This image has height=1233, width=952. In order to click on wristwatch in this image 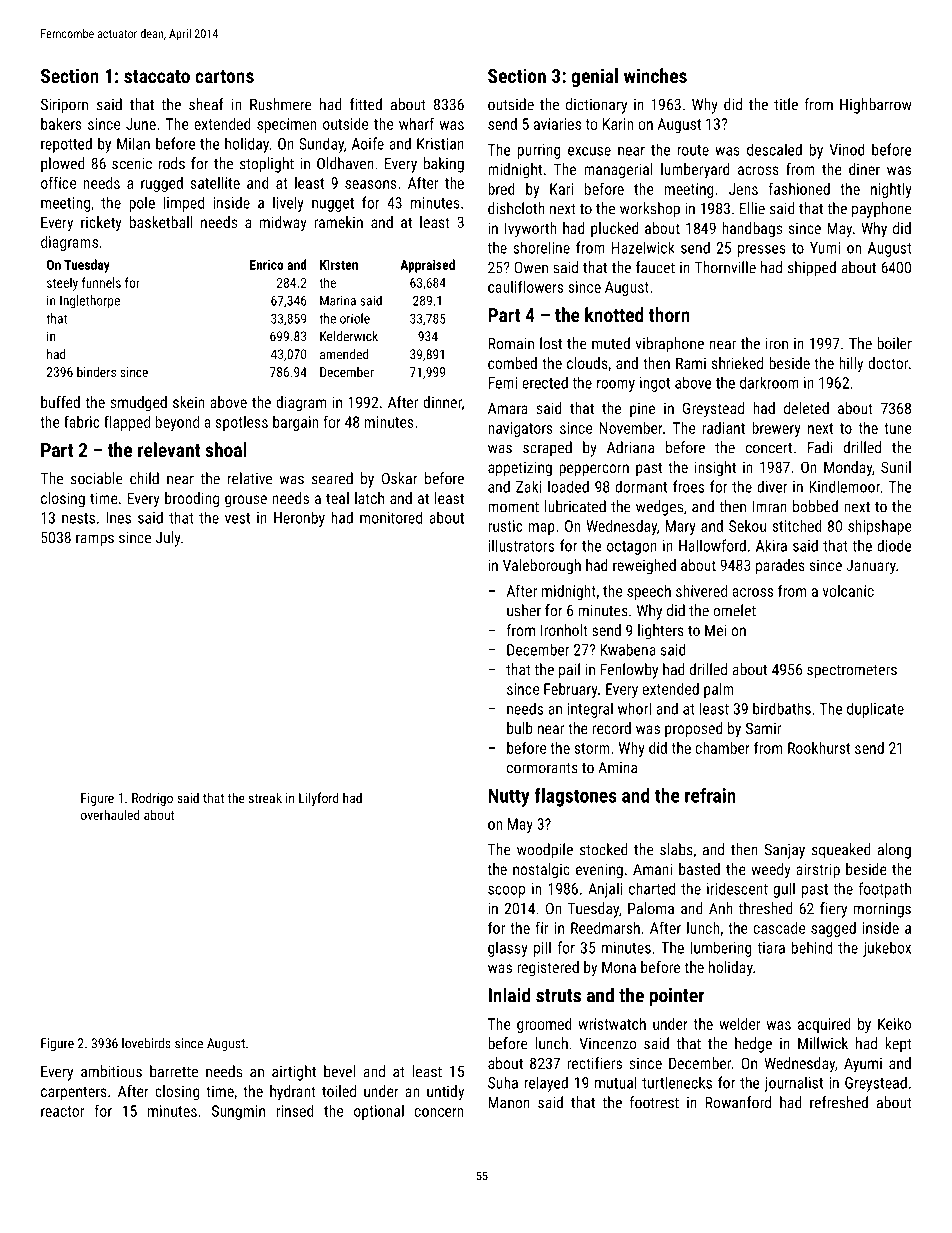, I will do `click(612, 1024)`.
